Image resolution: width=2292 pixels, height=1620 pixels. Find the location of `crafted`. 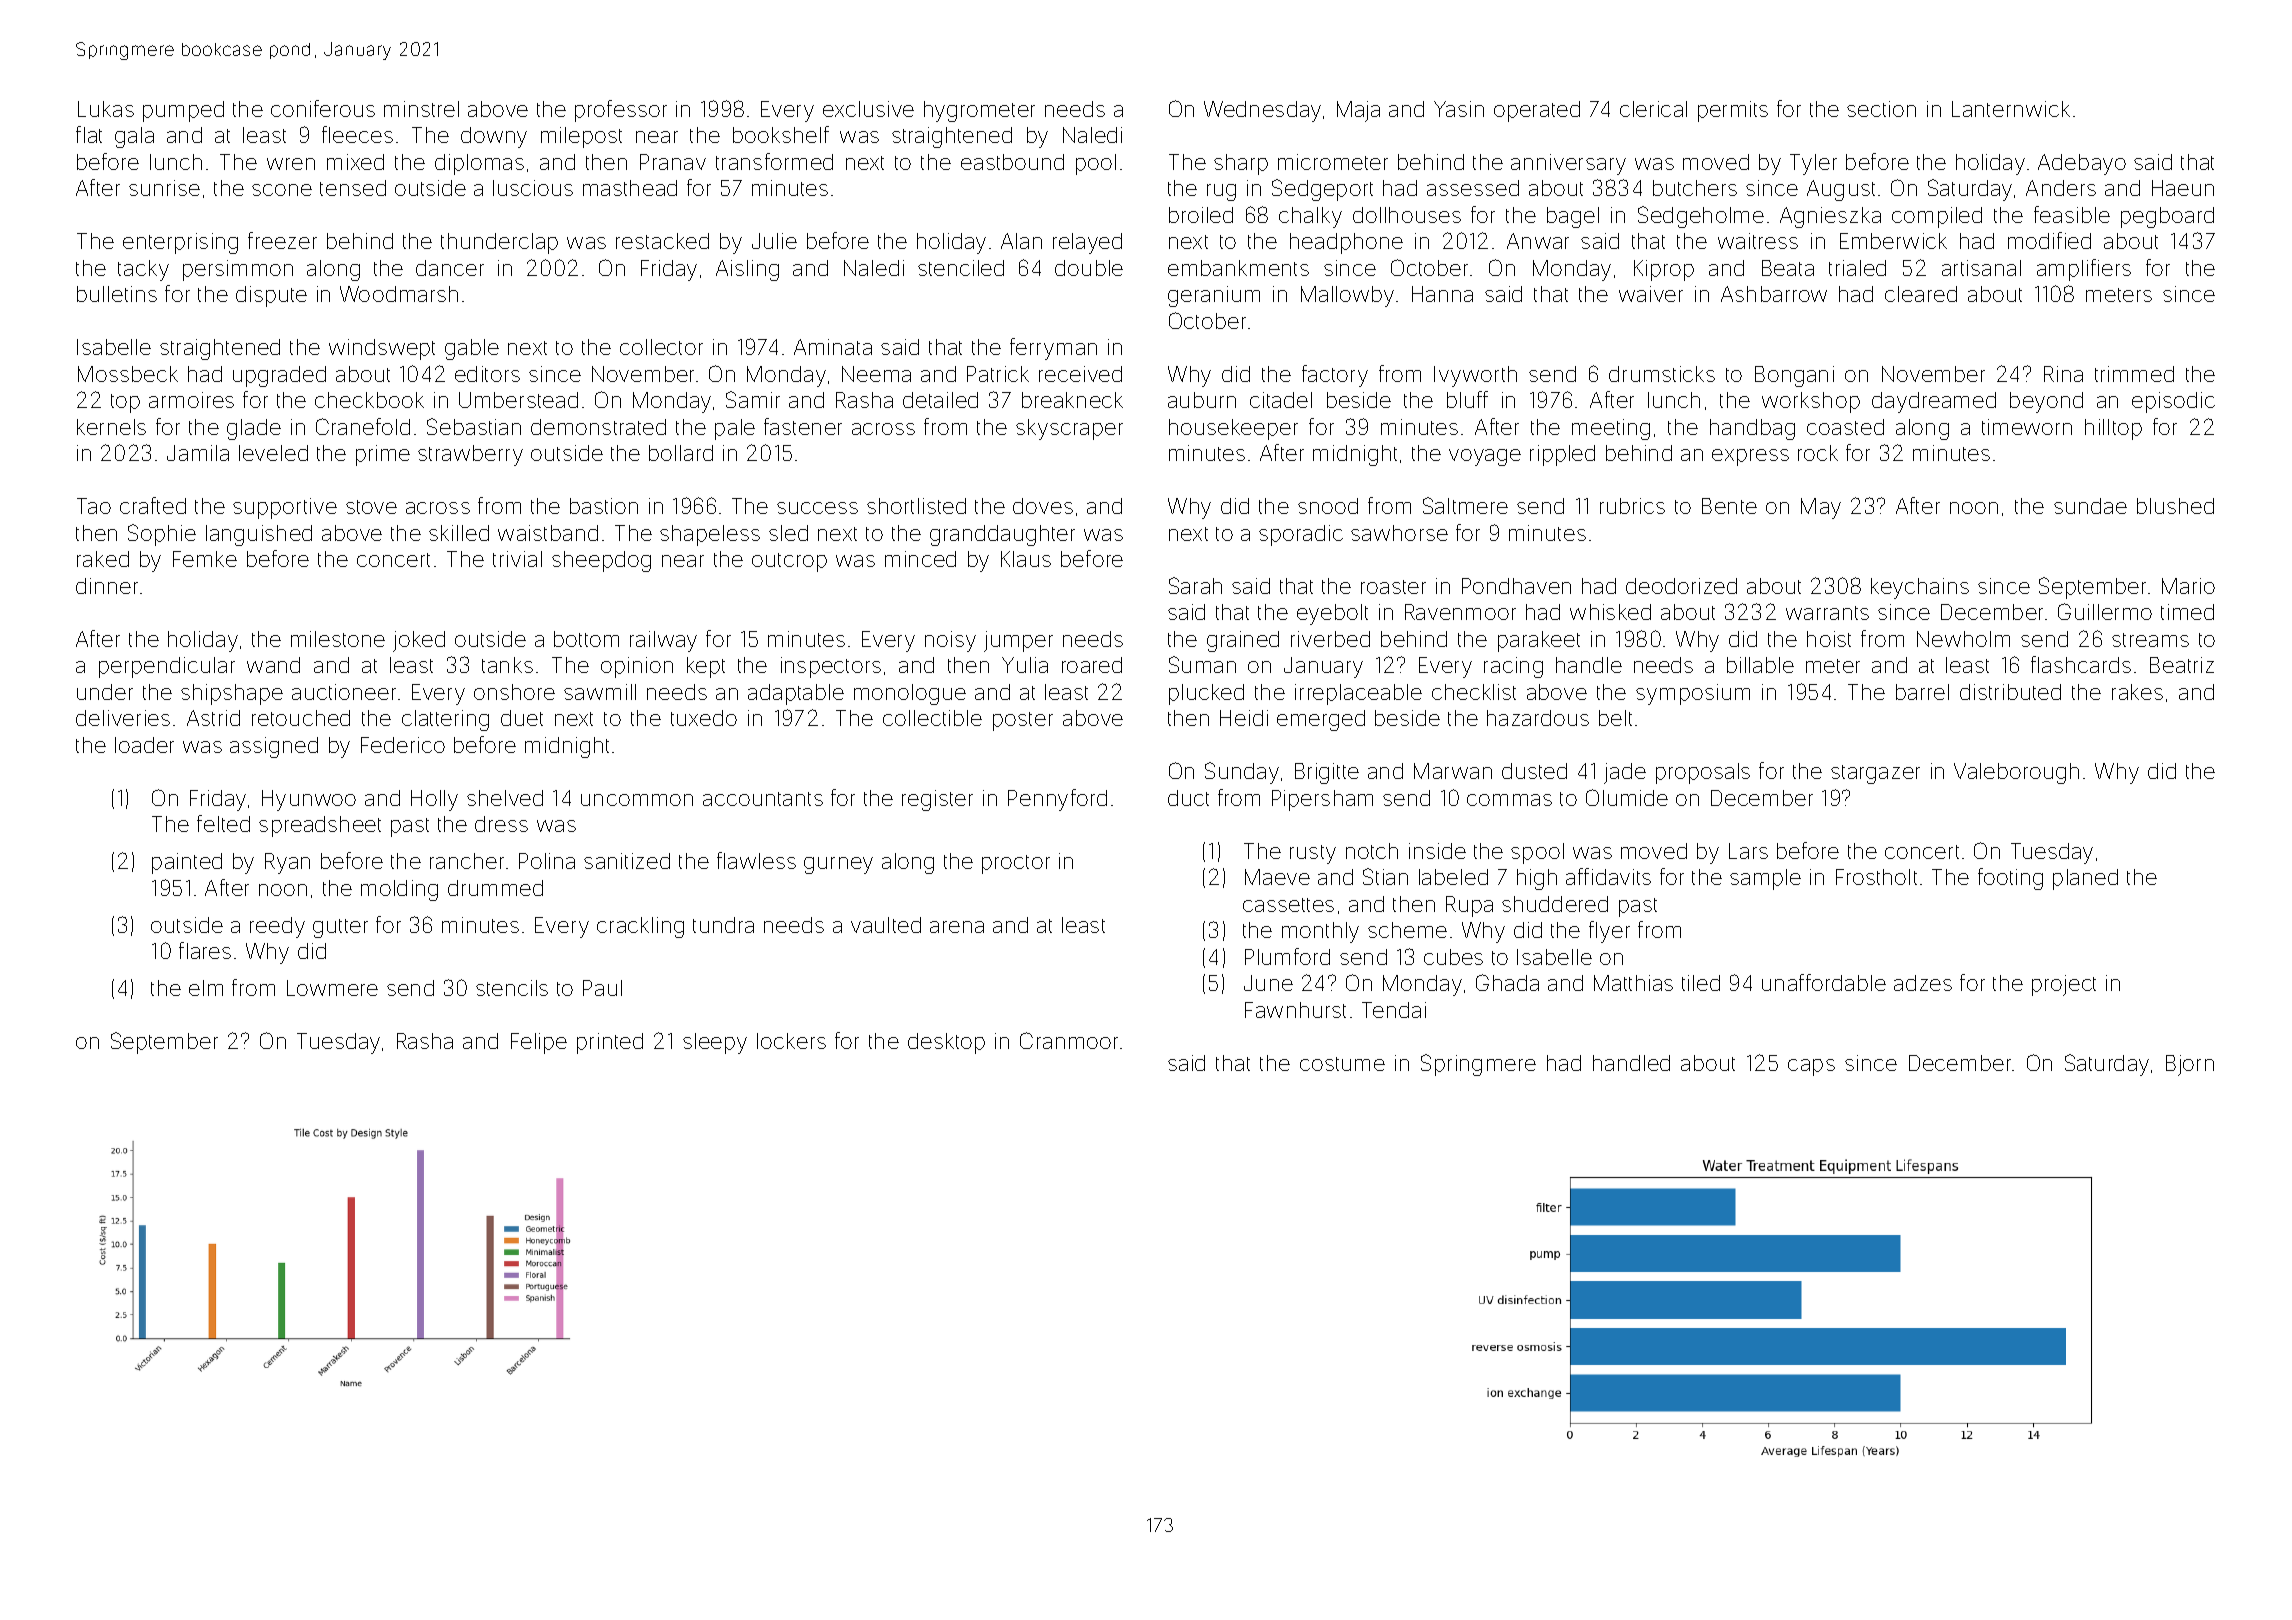

crafted is located at coordinates (153, 505).
